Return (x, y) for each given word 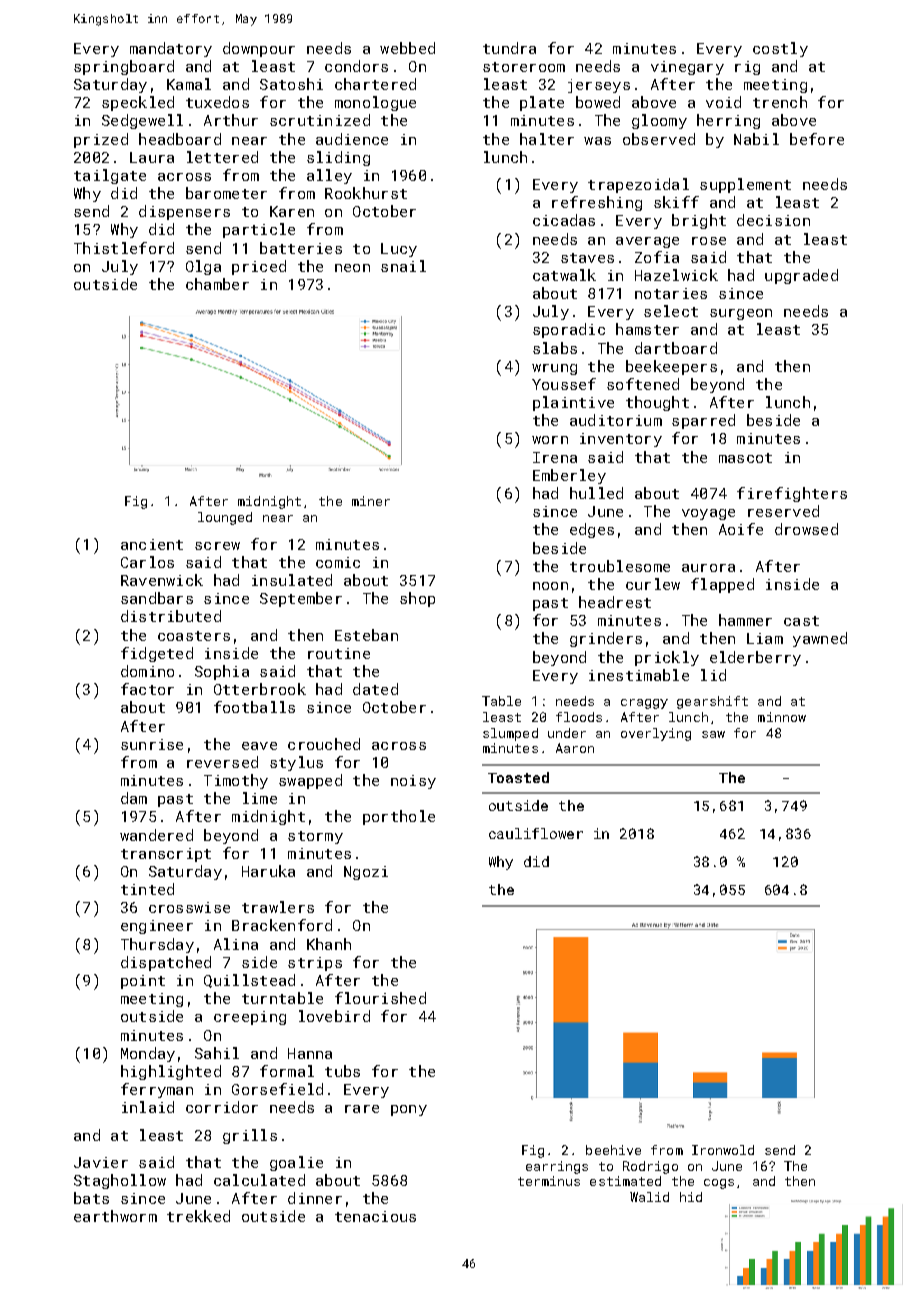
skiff (676, 202)
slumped (510, 734)
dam (134, 798)
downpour (259, 49)
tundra (509, 48)
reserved (783, 511)
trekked (198, 1216)
